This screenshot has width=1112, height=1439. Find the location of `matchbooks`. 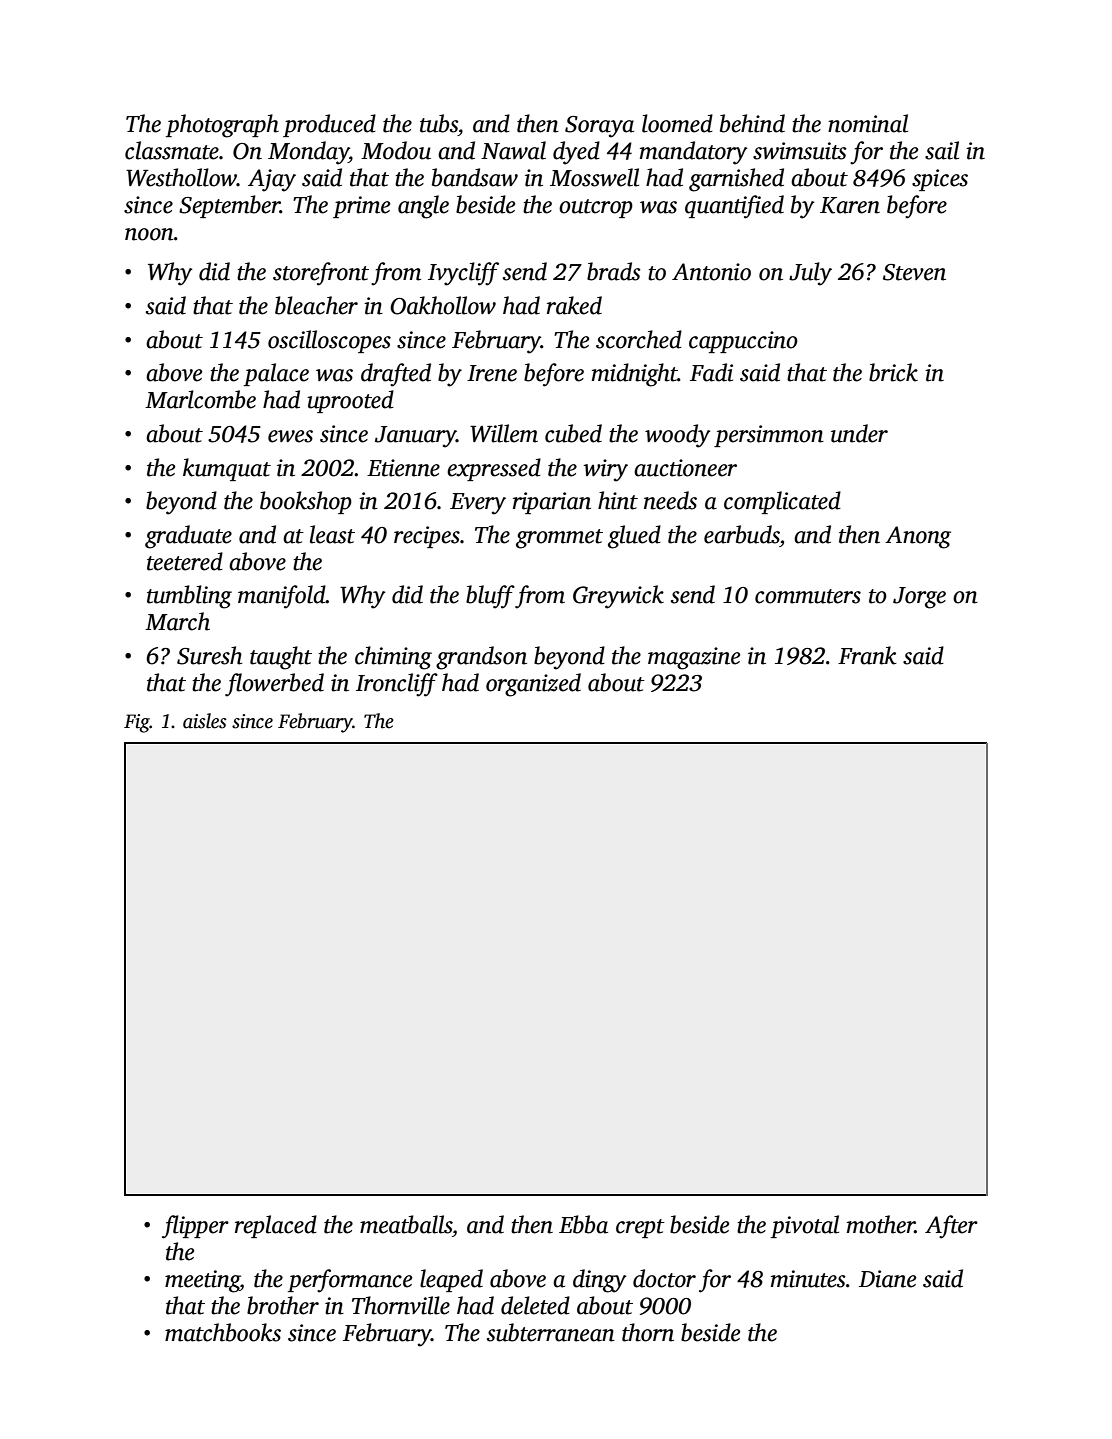

matchbooks is located at coordinates (223, 1332).
